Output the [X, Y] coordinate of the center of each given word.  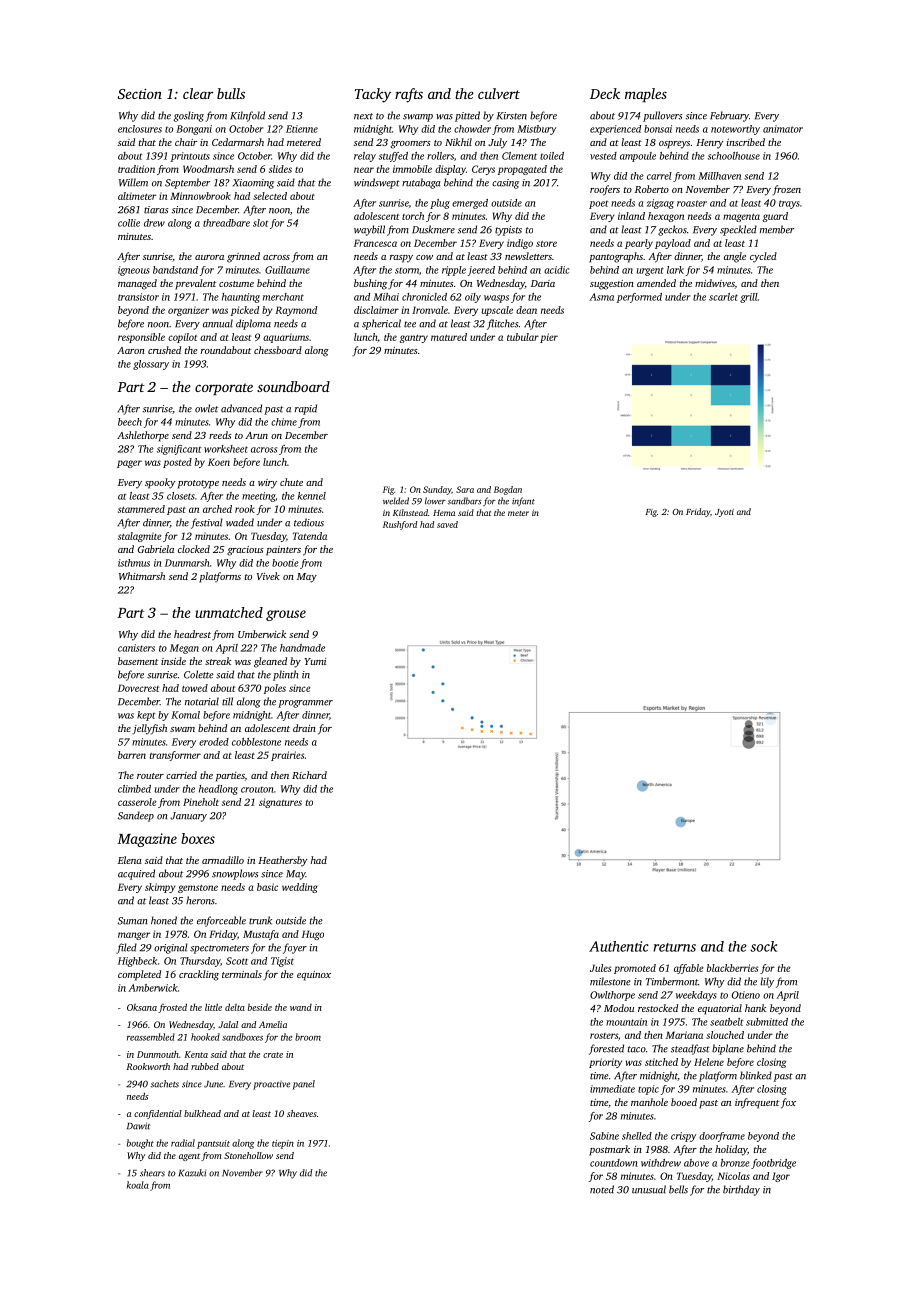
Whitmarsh [142, 576]
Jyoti [724, 513]
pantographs [616, 257]
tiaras [156, 210]
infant [523, 501]
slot [260, 223]
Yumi [315, 661]
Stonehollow [248, 1155]
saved [447, 524]
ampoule [638, 157]
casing [505, 184]
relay [365, 157]
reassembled [151, 1037]
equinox [314, 976]
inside [173, 661]
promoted [635, 969]
